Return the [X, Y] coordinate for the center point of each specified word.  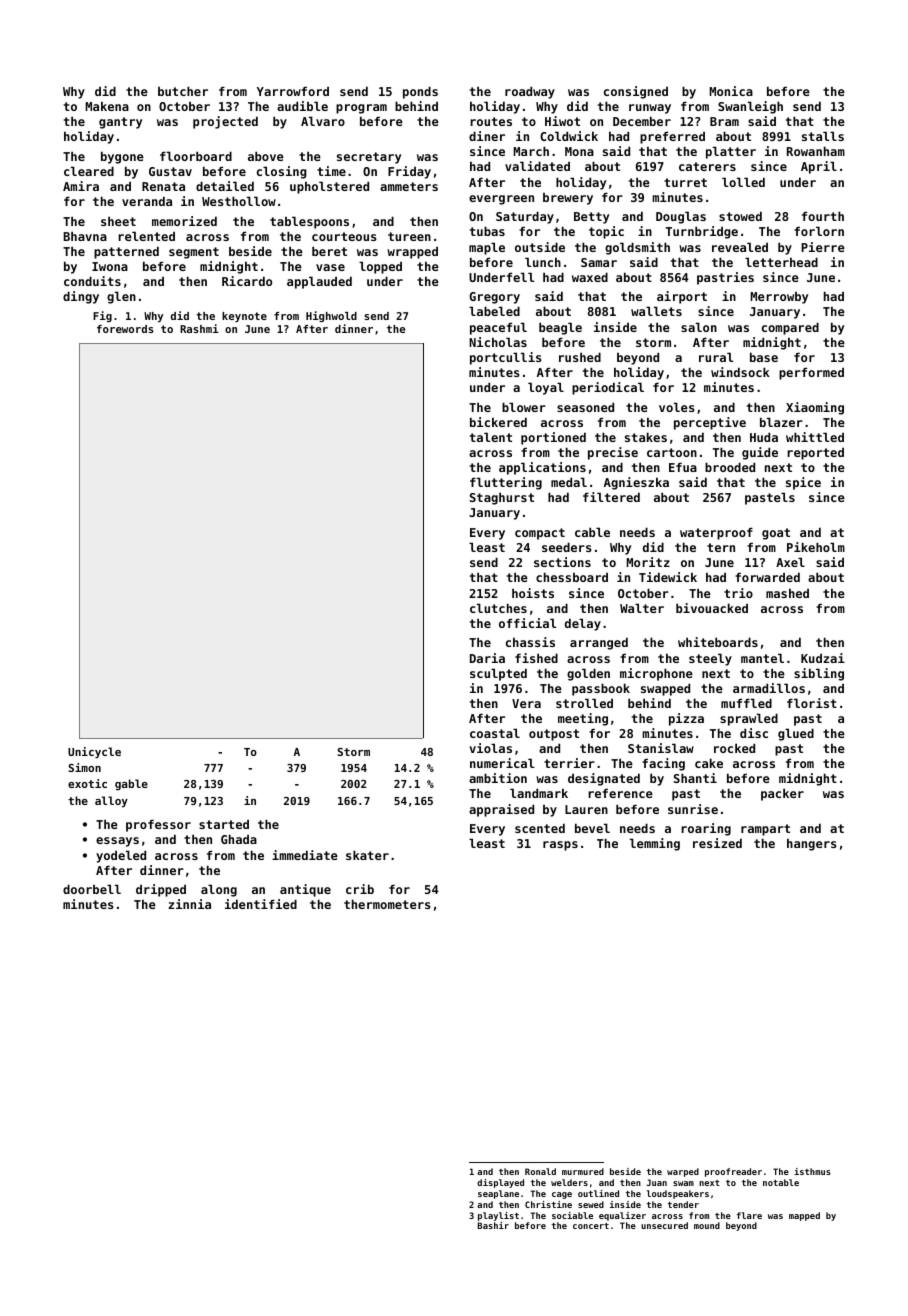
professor [158, 825]
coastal [495, 733]
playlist [498, 1216]
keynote [244, 317]
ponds [420, 92]
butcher [183, 91]
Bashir [493, 1225]
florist [812, 703]
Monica [731, 91]
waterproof [716, 533]
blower [524, 407]
